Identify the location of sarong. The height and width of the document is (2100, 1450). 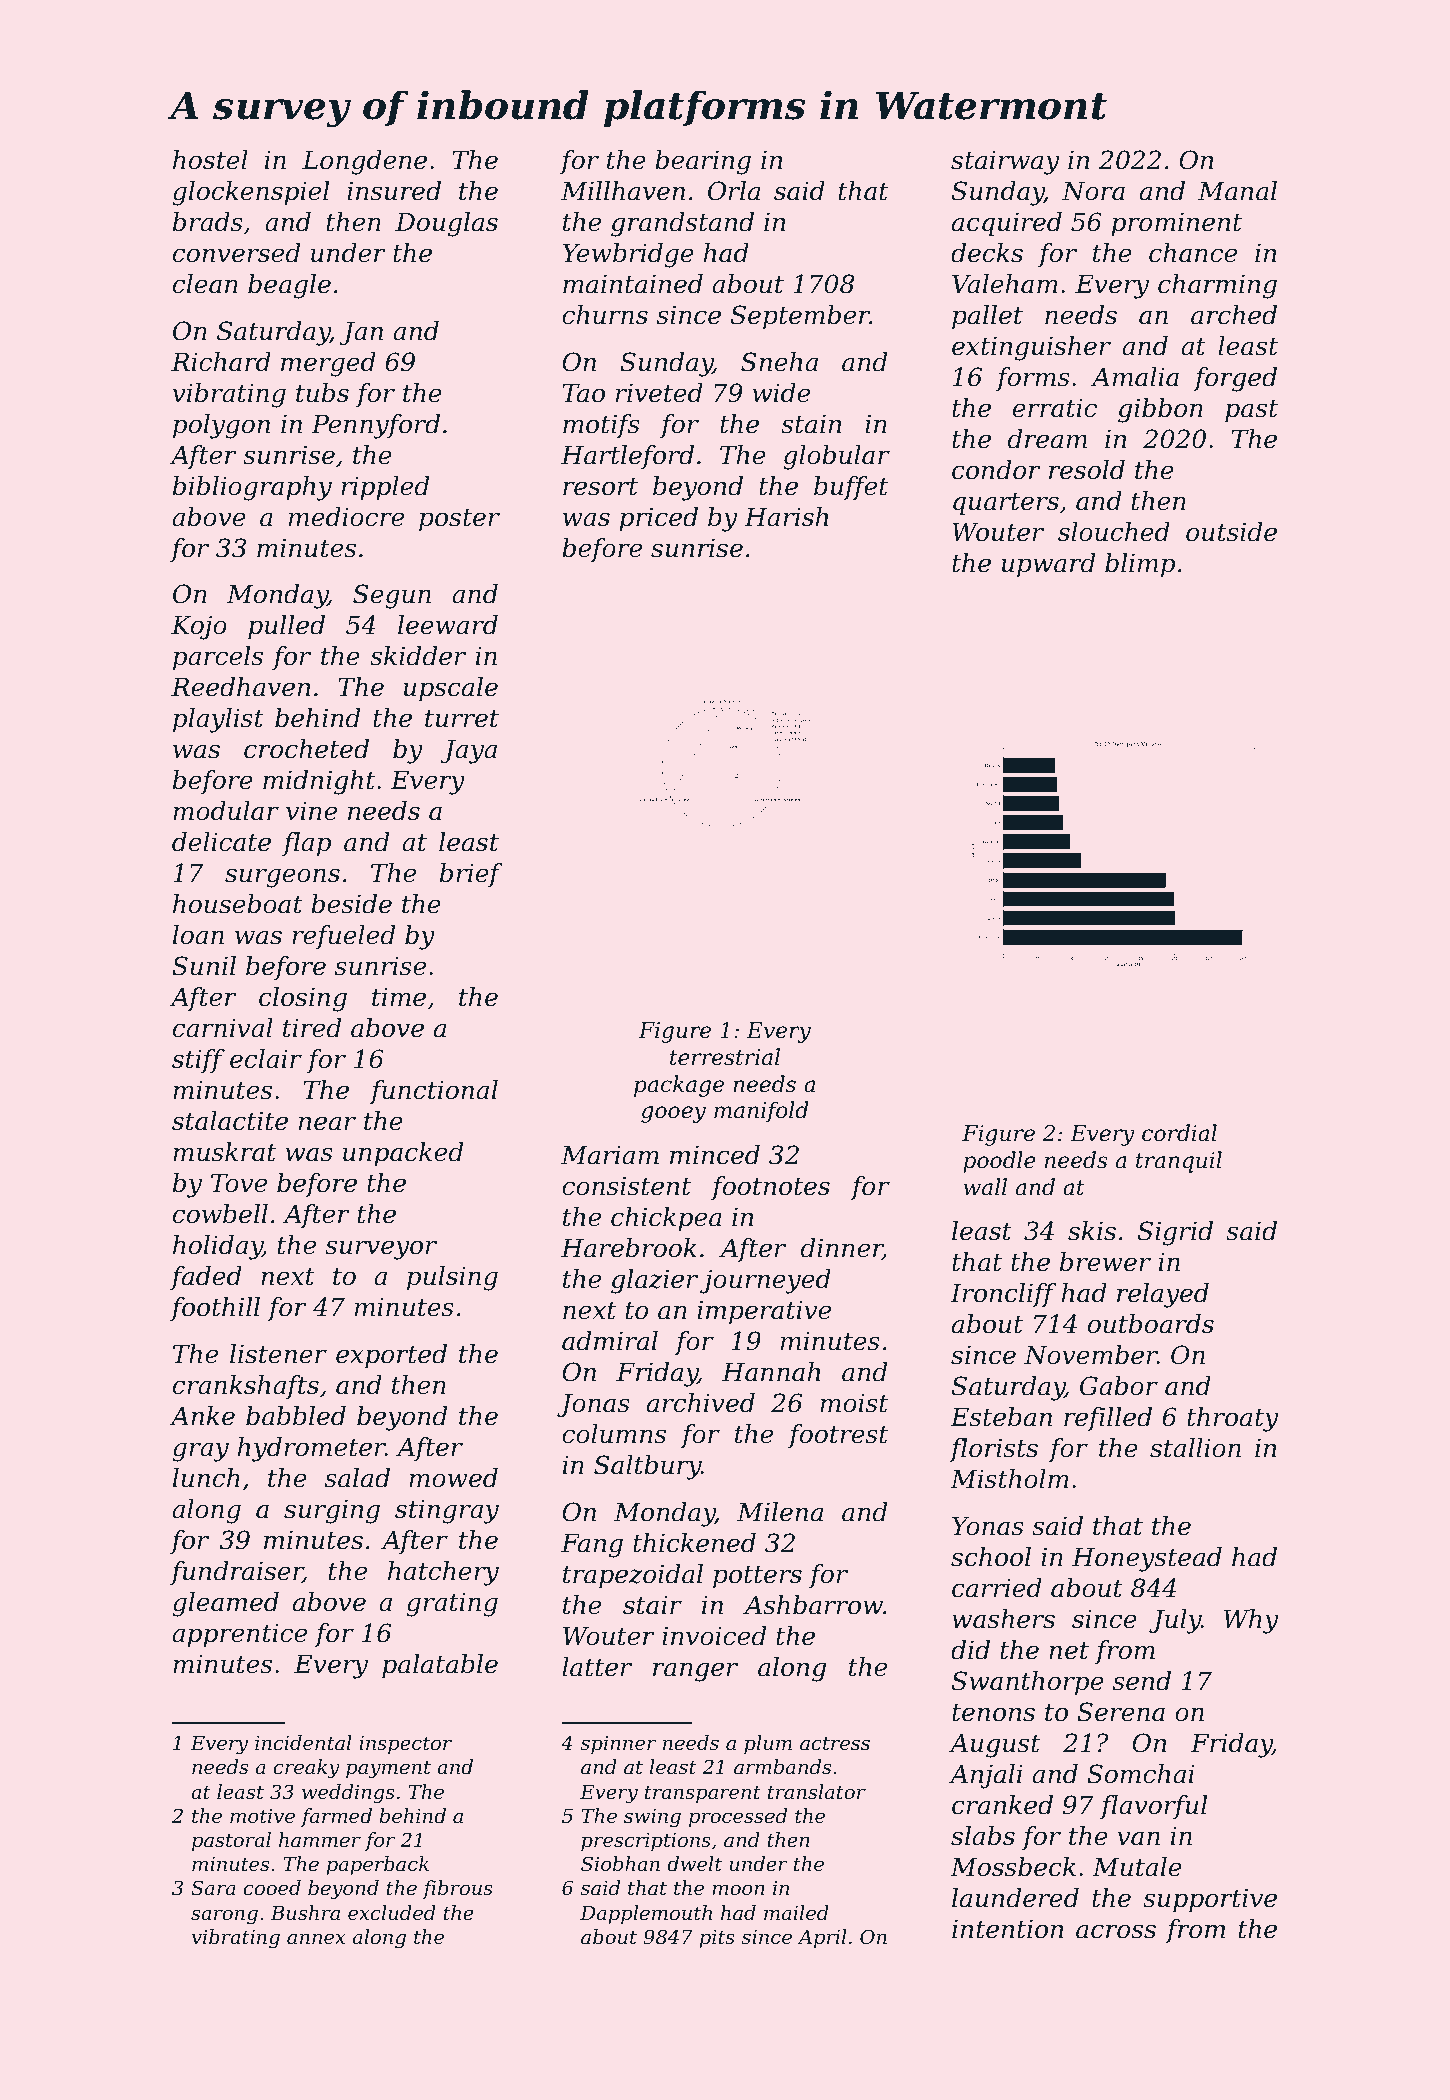
(224, 1917).
